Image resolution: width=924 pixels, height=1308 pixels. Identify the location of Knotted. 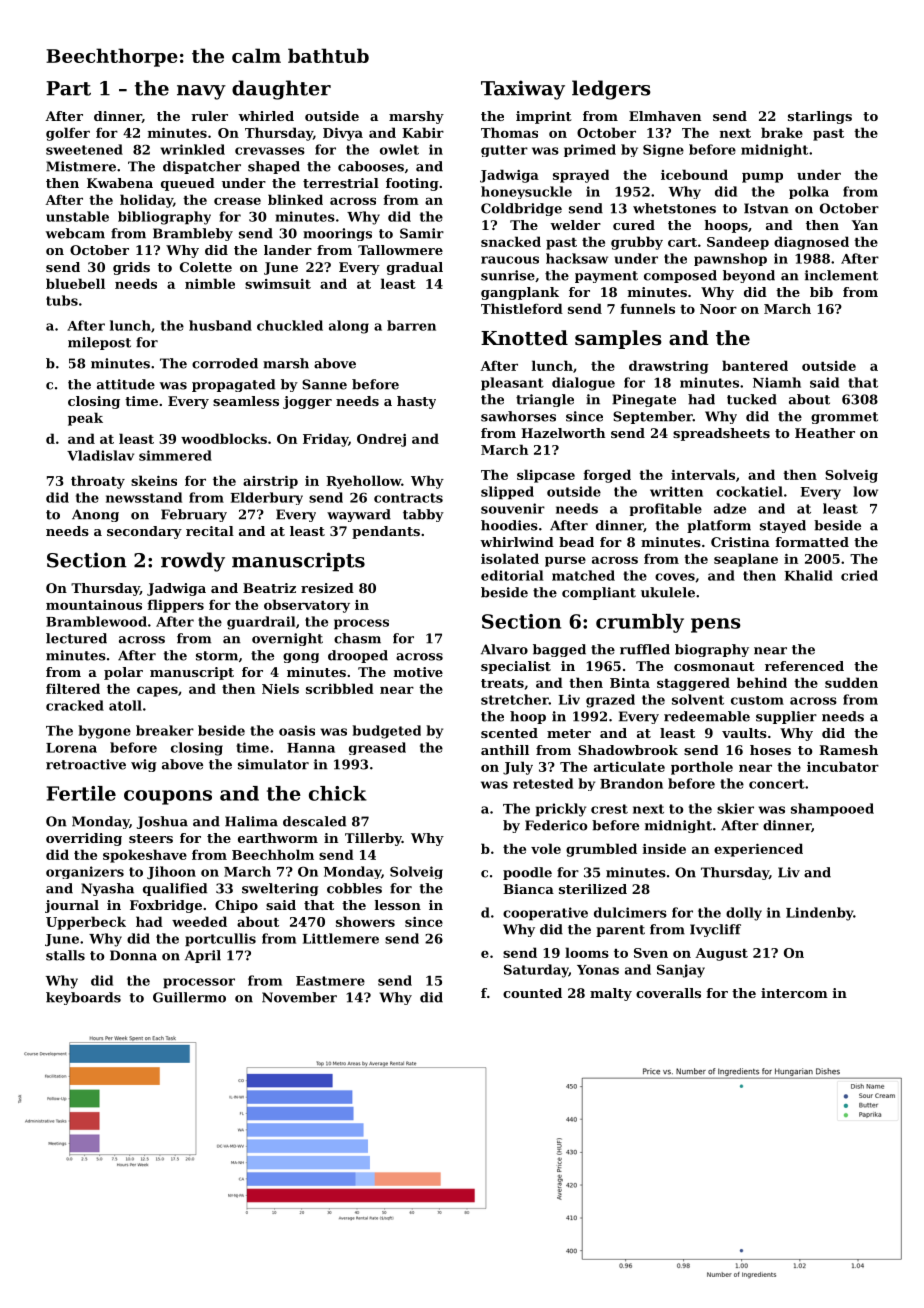
(524, 338).
